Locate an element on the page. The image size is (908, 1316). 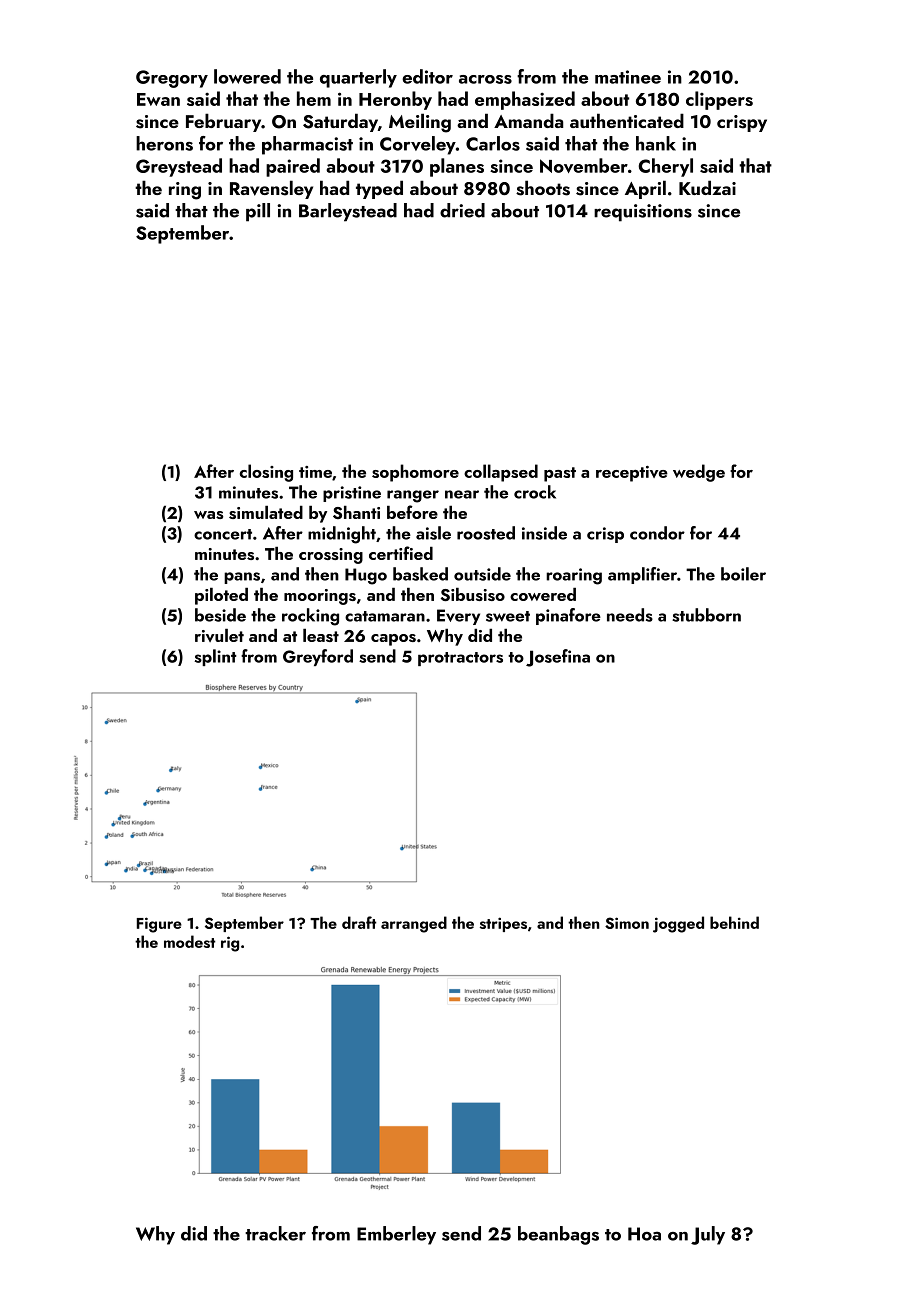
receptive is located at coordinates (632, 474).
